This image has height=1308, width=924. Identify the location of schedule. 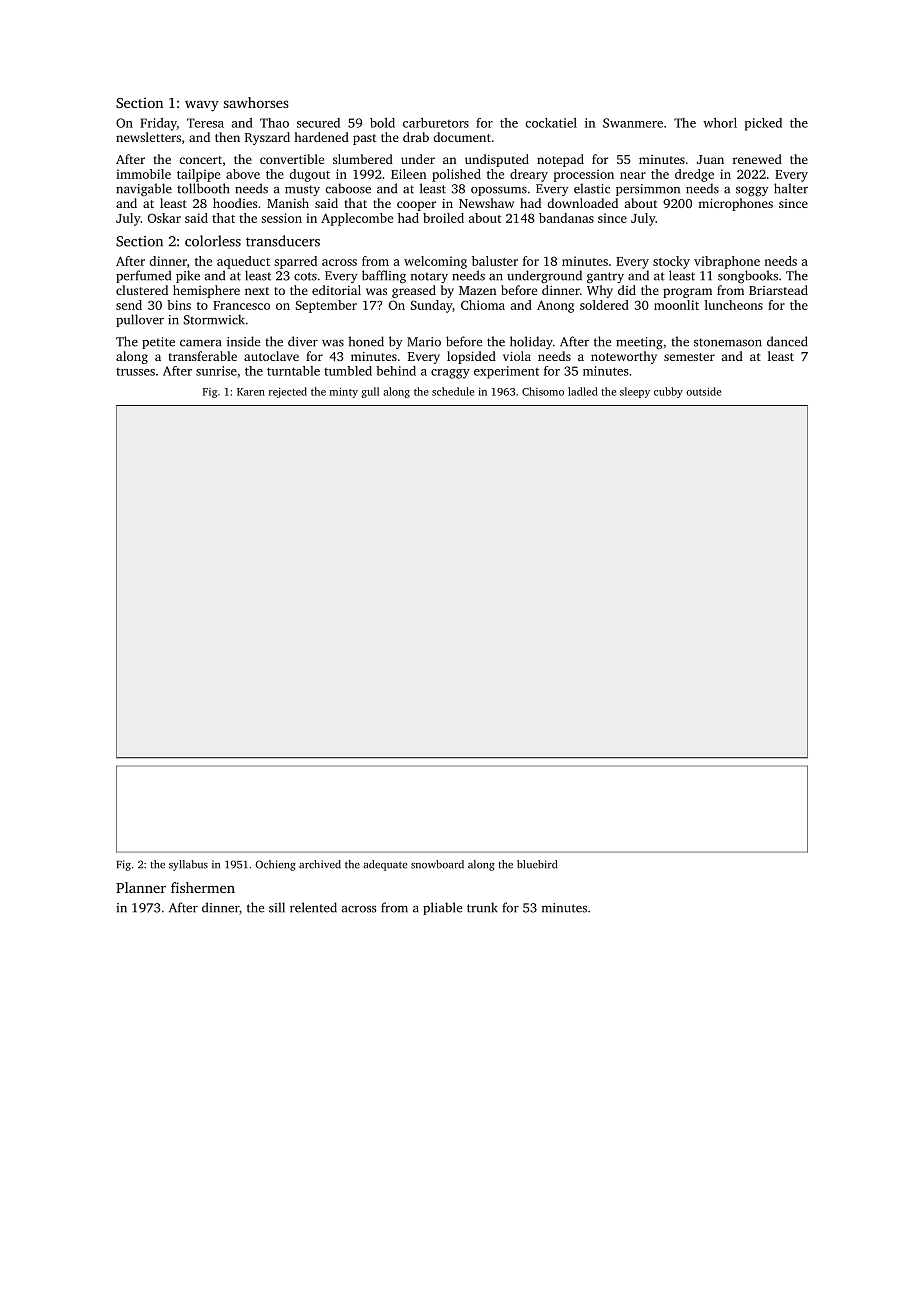
(453, 391).
